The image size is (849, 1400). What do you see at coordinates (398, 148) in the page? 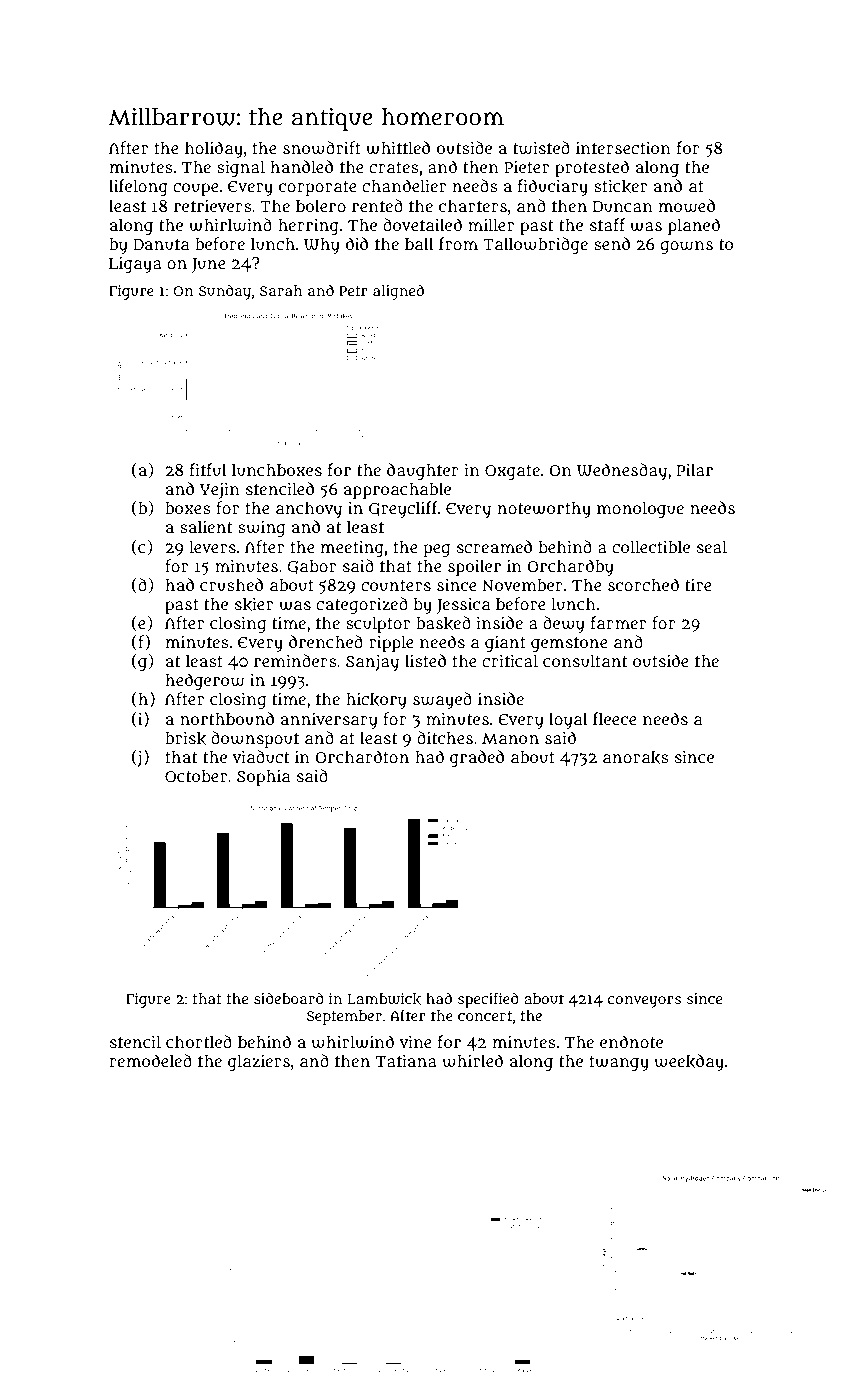
I see `whittled` at bounding box center [398, 148].
